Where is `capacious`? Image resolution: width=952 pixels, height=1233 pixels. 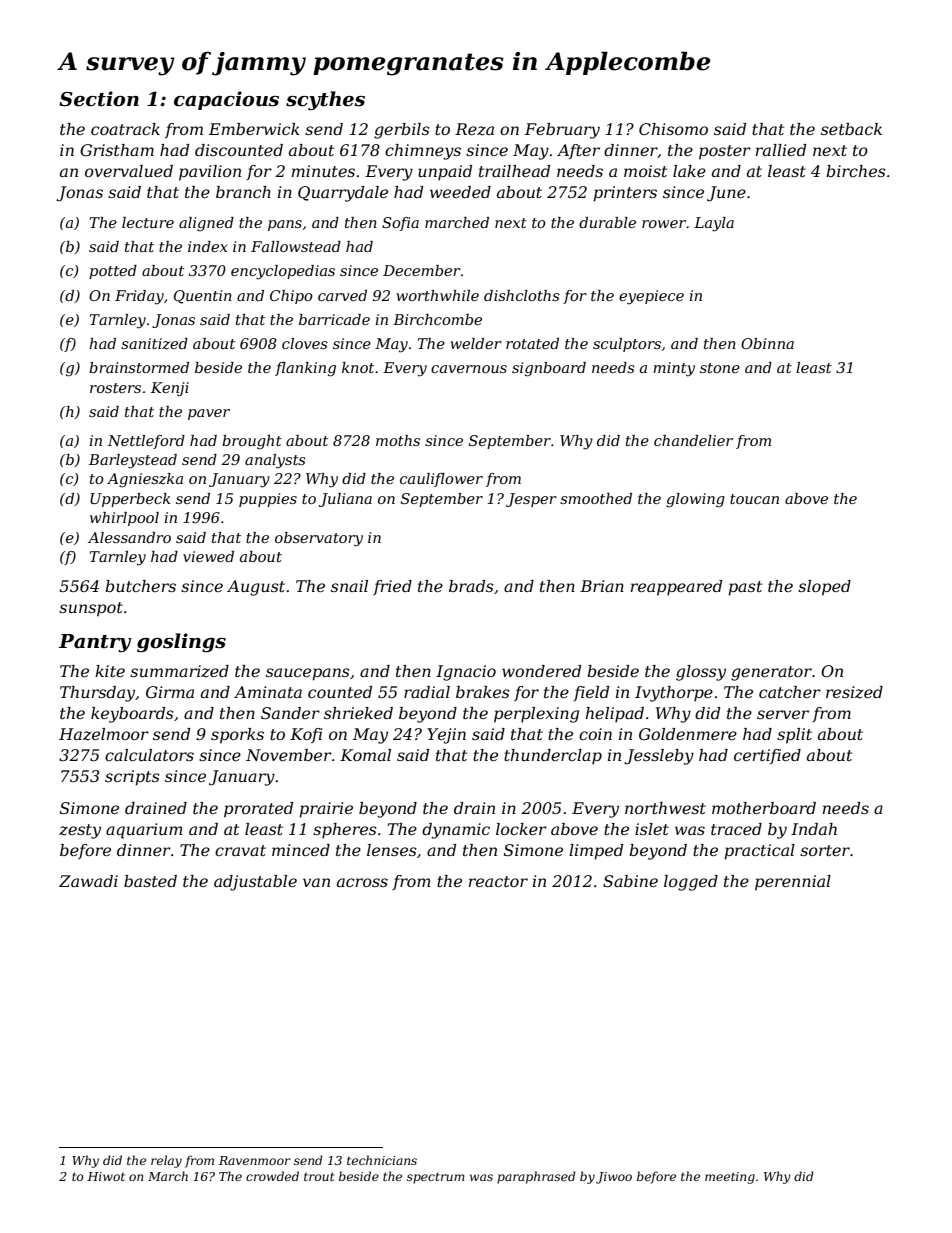 capacious is located at coordinates (226, 100).
